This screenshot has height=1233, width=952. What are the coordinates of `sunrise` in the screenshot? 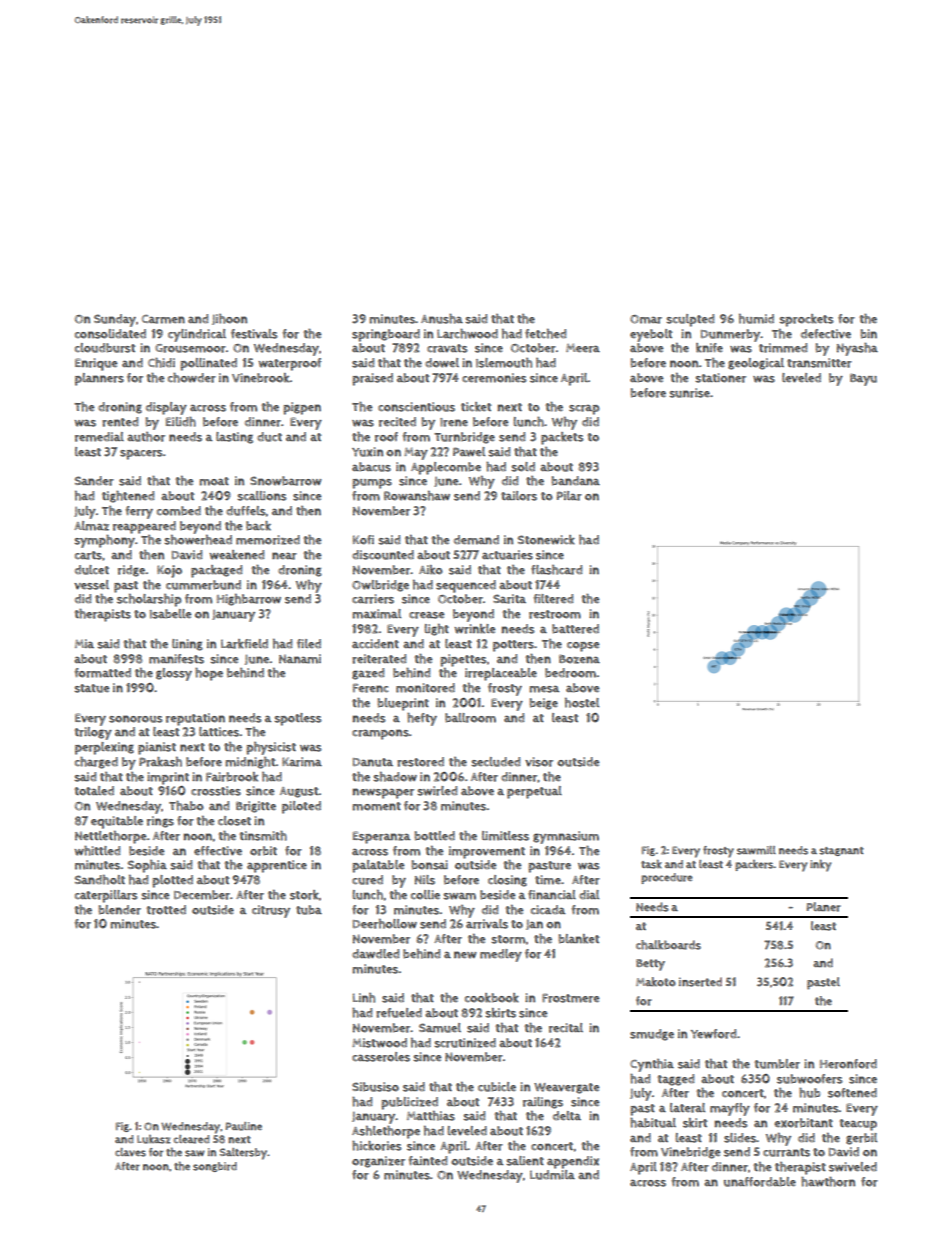 It's located at (689, 393).
